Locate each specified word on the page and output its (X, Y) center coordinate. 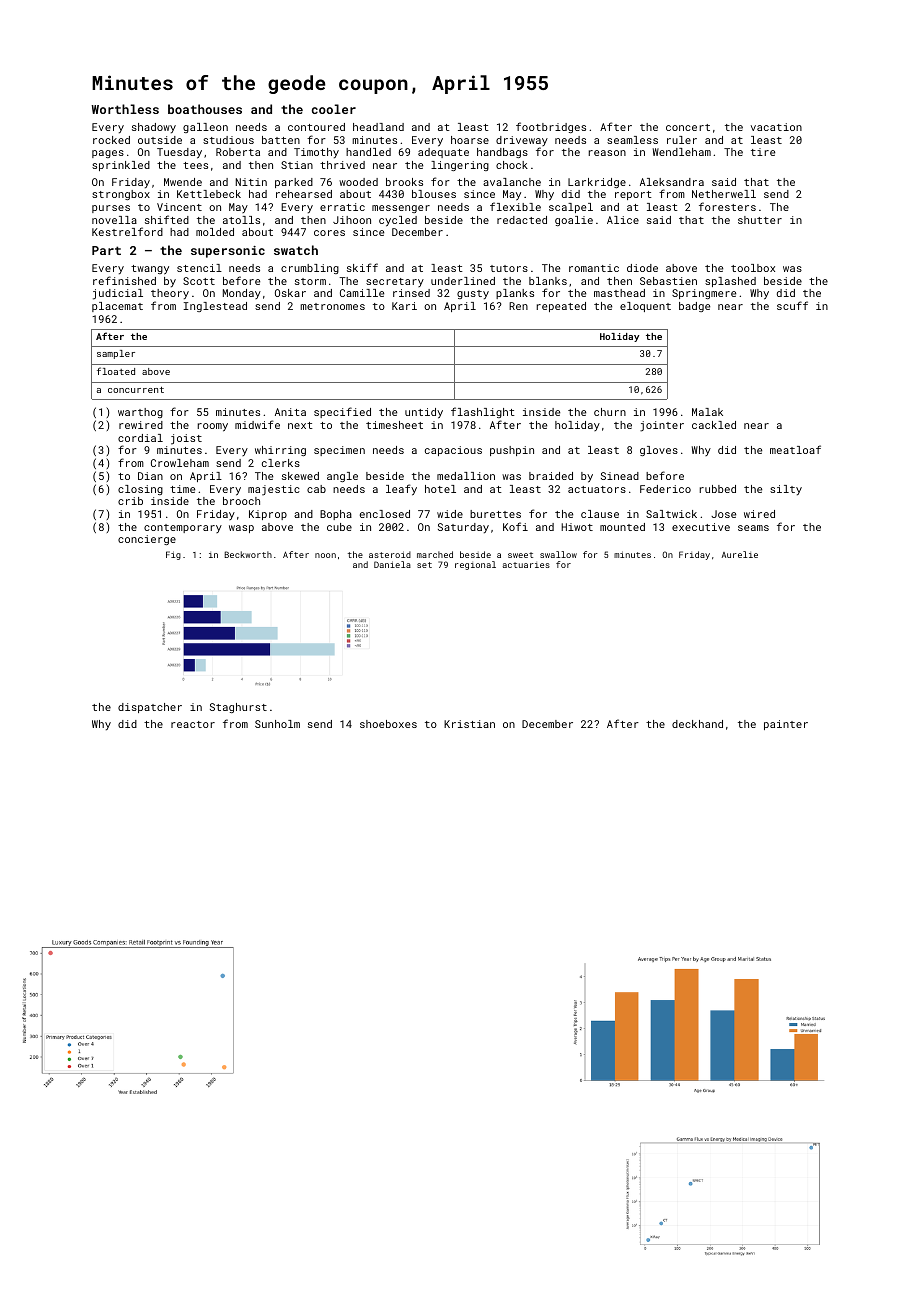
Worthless (125, 109)
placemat (117, 307)
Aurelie (740, 554)
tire (763, 152)
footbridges (551, 127)
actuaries (526, 565)
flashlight (483, 412)
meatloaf (795, 449)
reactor (193, 724)
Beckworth (248, 554)
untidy (424, 413)
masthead (619, 293)
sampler (116, 354)
